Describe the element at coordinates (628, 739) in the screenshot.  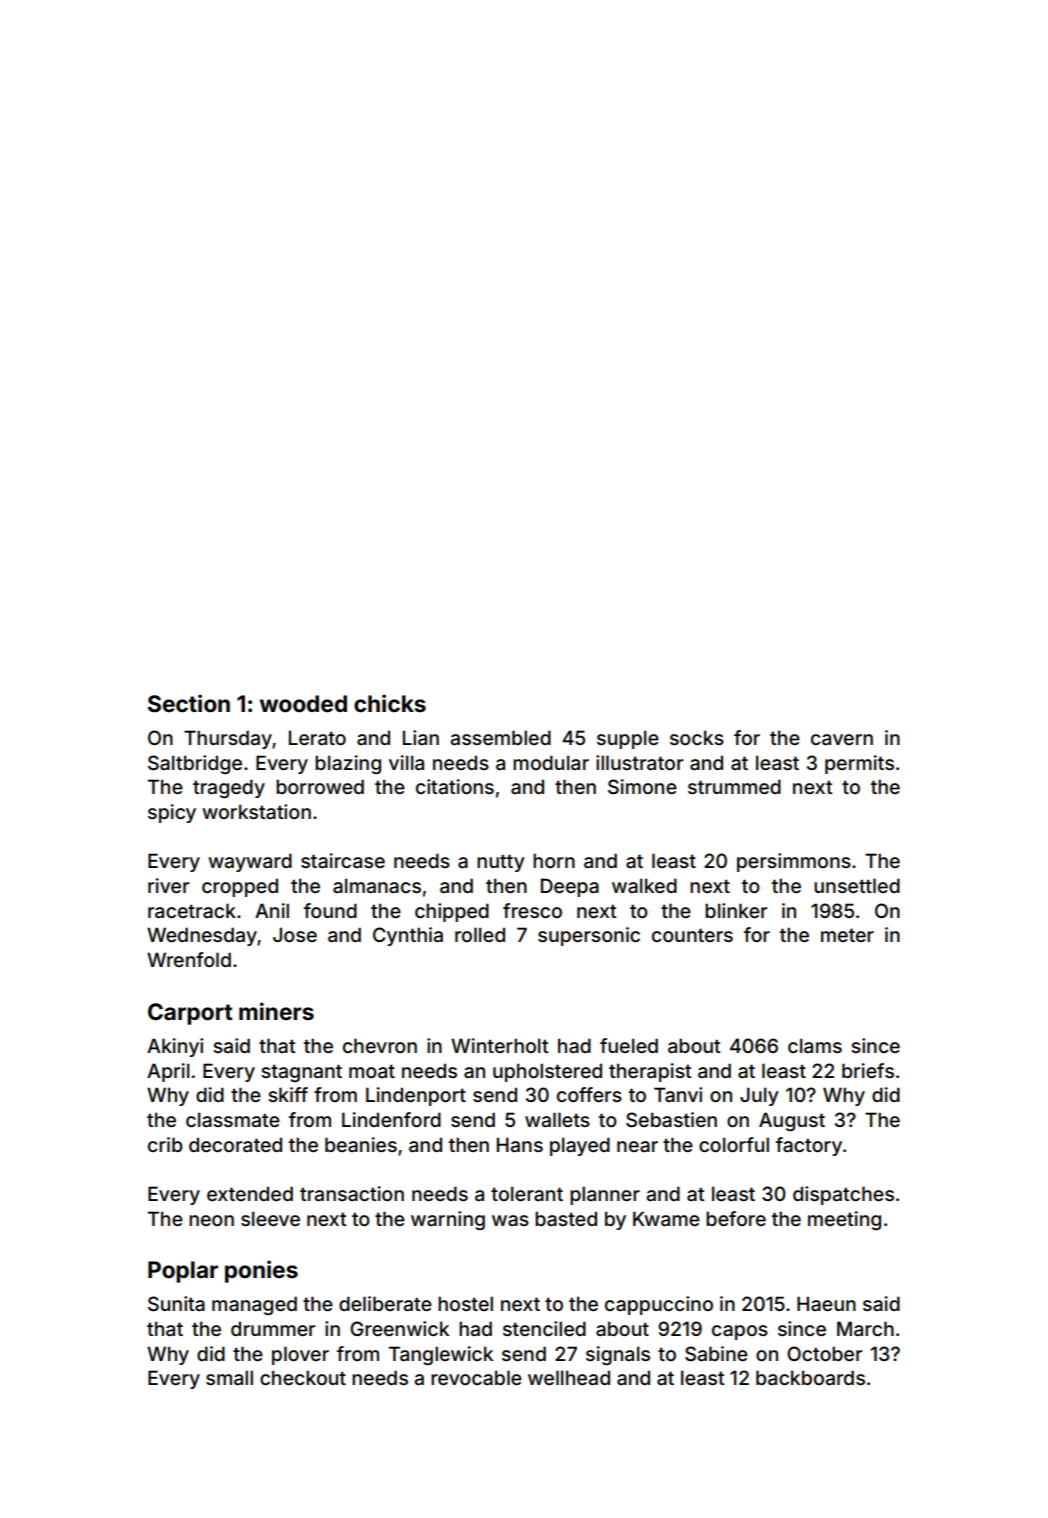
I see `supple` at that location.
